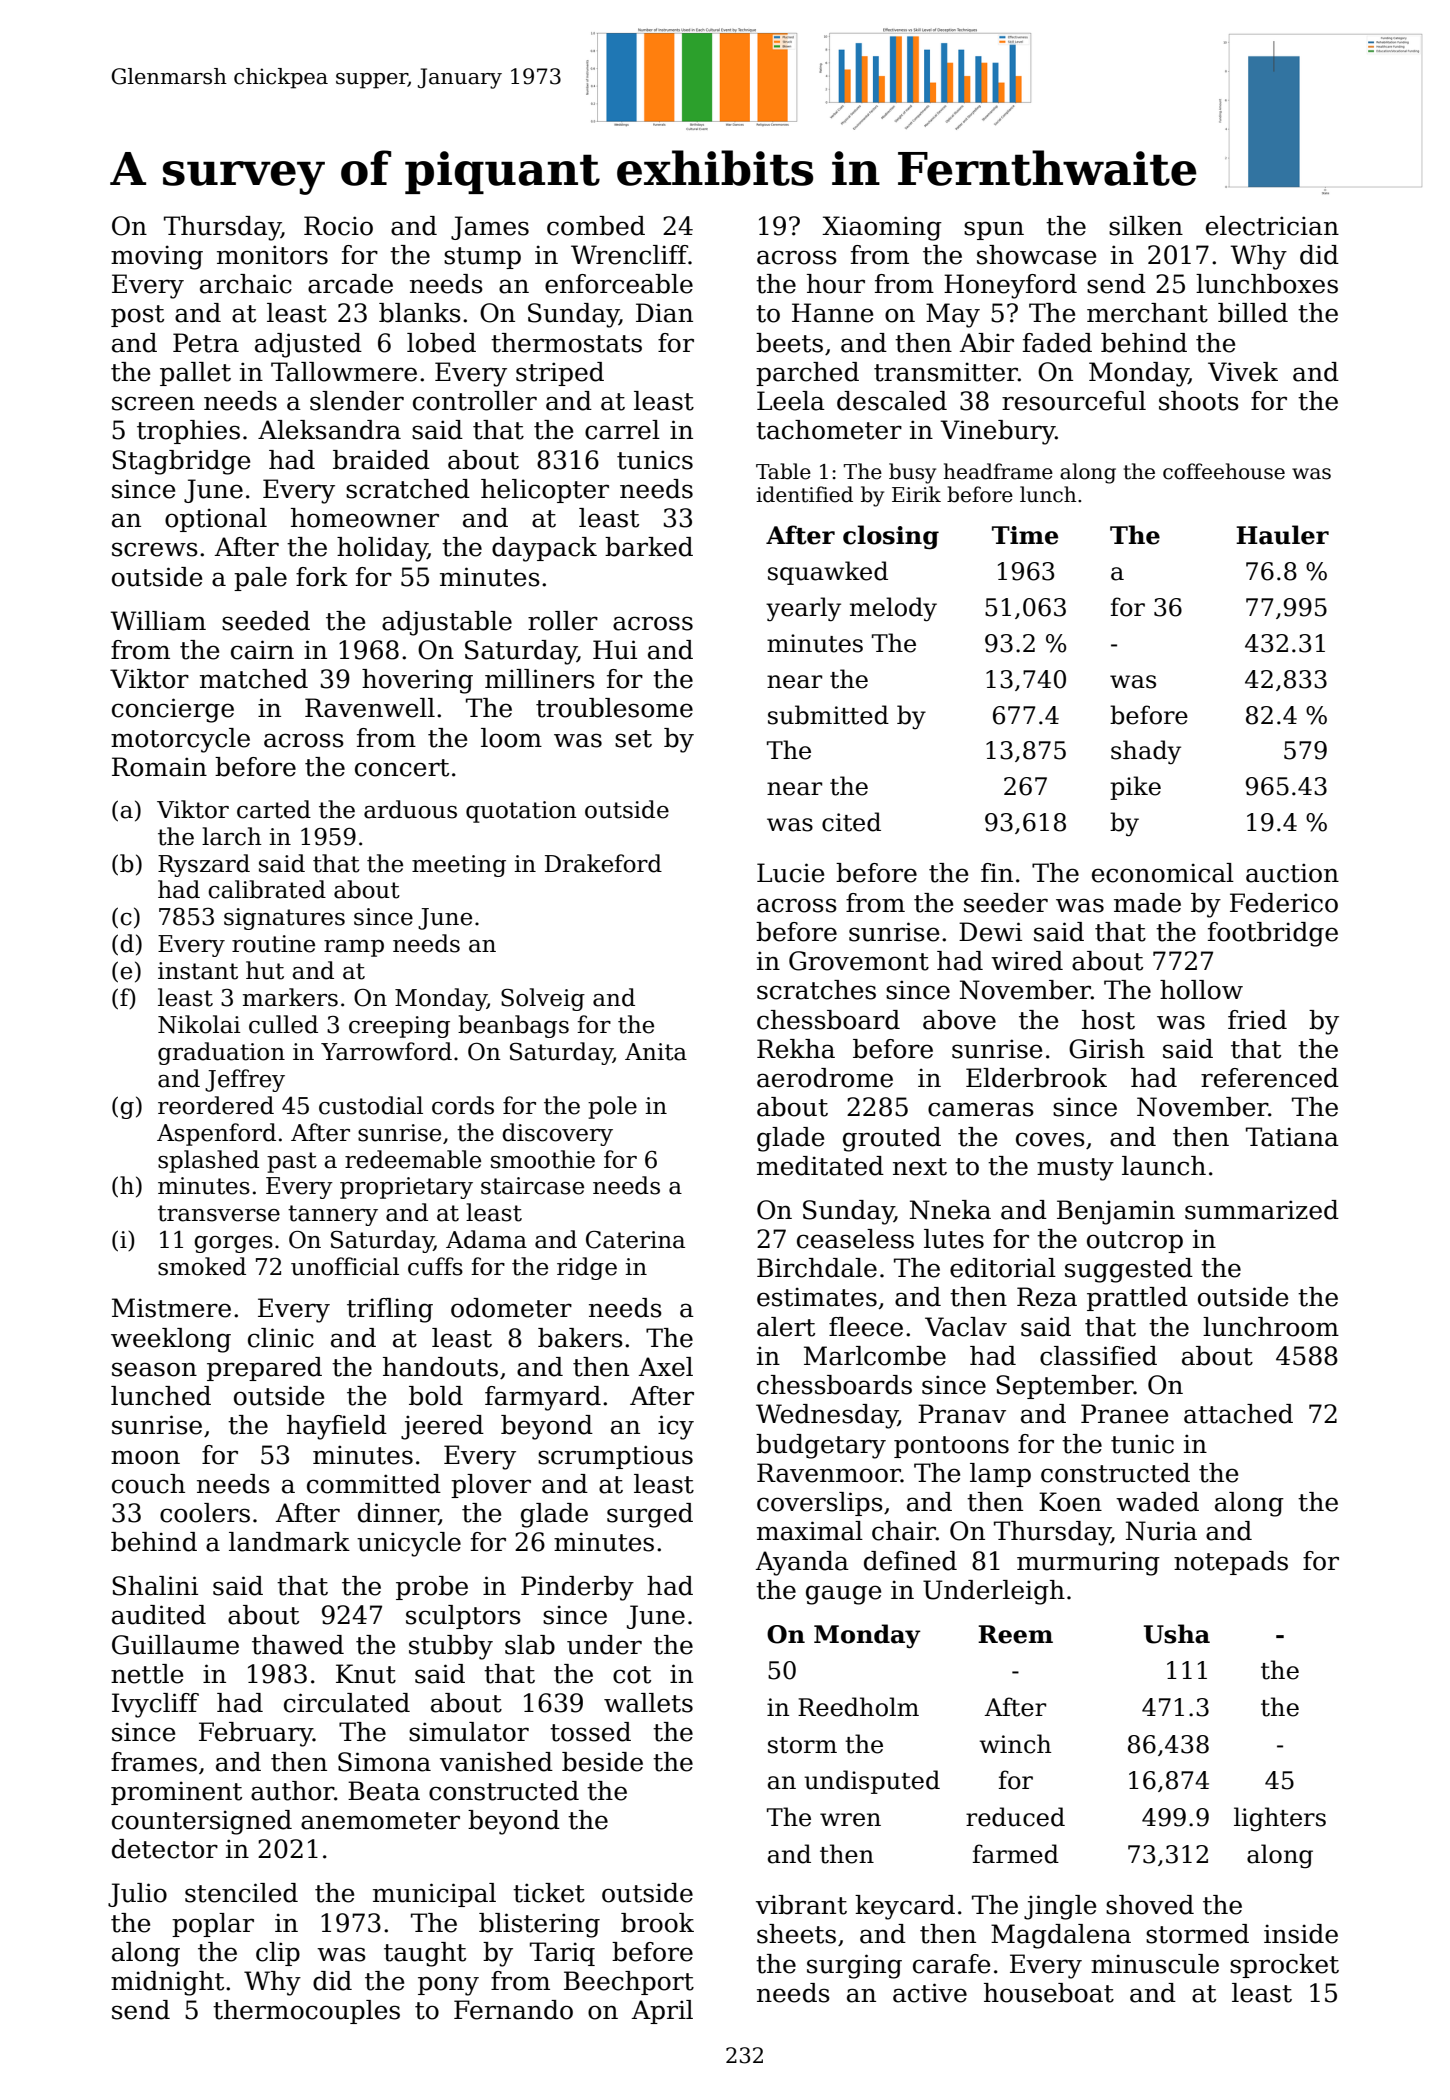 The height and width of the page is (2100, 1450). What do you see at coordinates (374, 1484) in the page?
I see `committed` at bounding box center [374, 1484].
